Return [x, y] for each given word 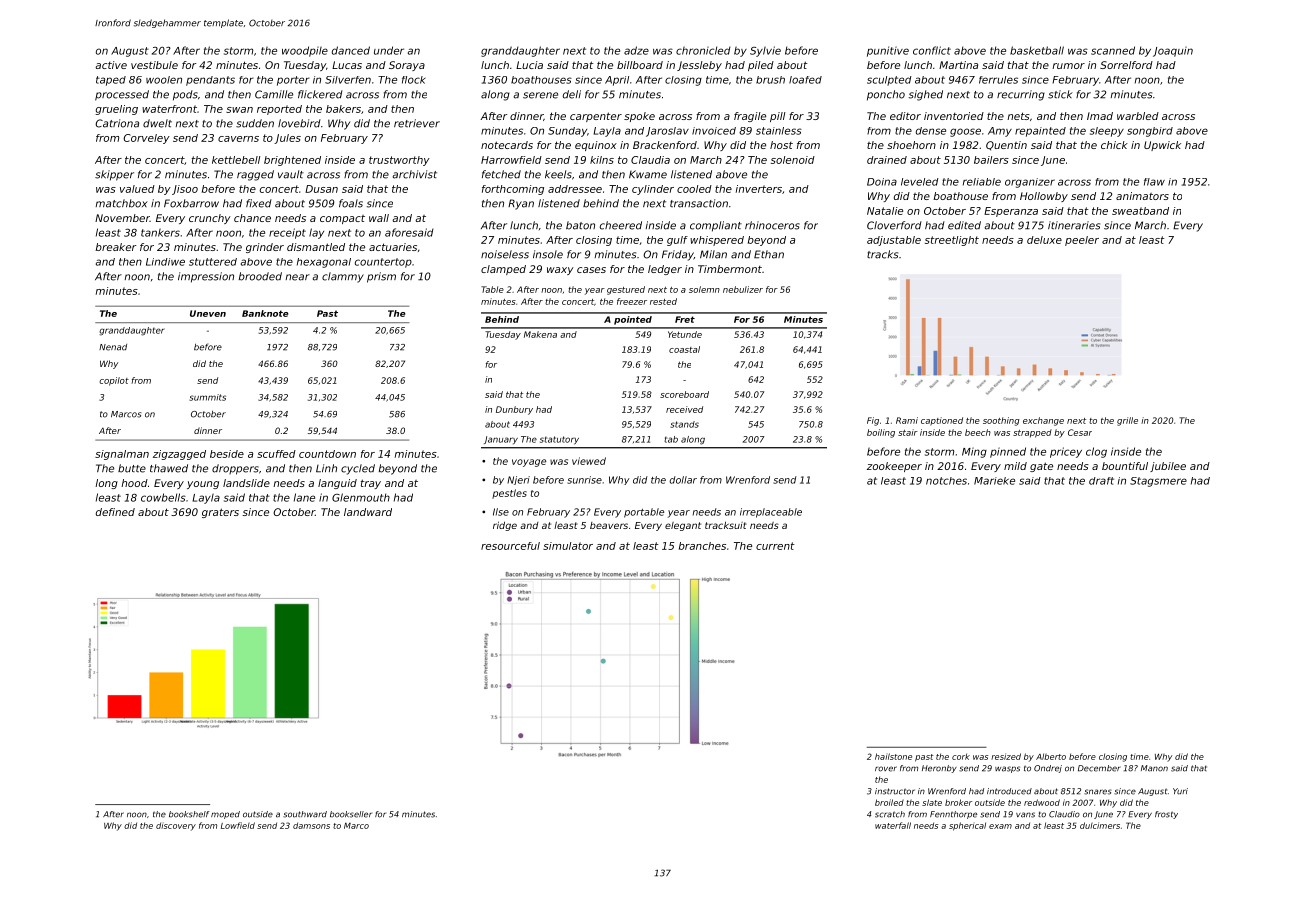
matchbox [122, 203]
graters [220, 513]
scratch [890, 814]
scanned [1113, 50]
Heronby [939, 769]
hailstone [893, 756]
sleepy [1107, 132]
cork [961, 756]
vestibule [154, 65]
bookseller [351, 814]
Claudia [650, 160]
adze [636, 50]
